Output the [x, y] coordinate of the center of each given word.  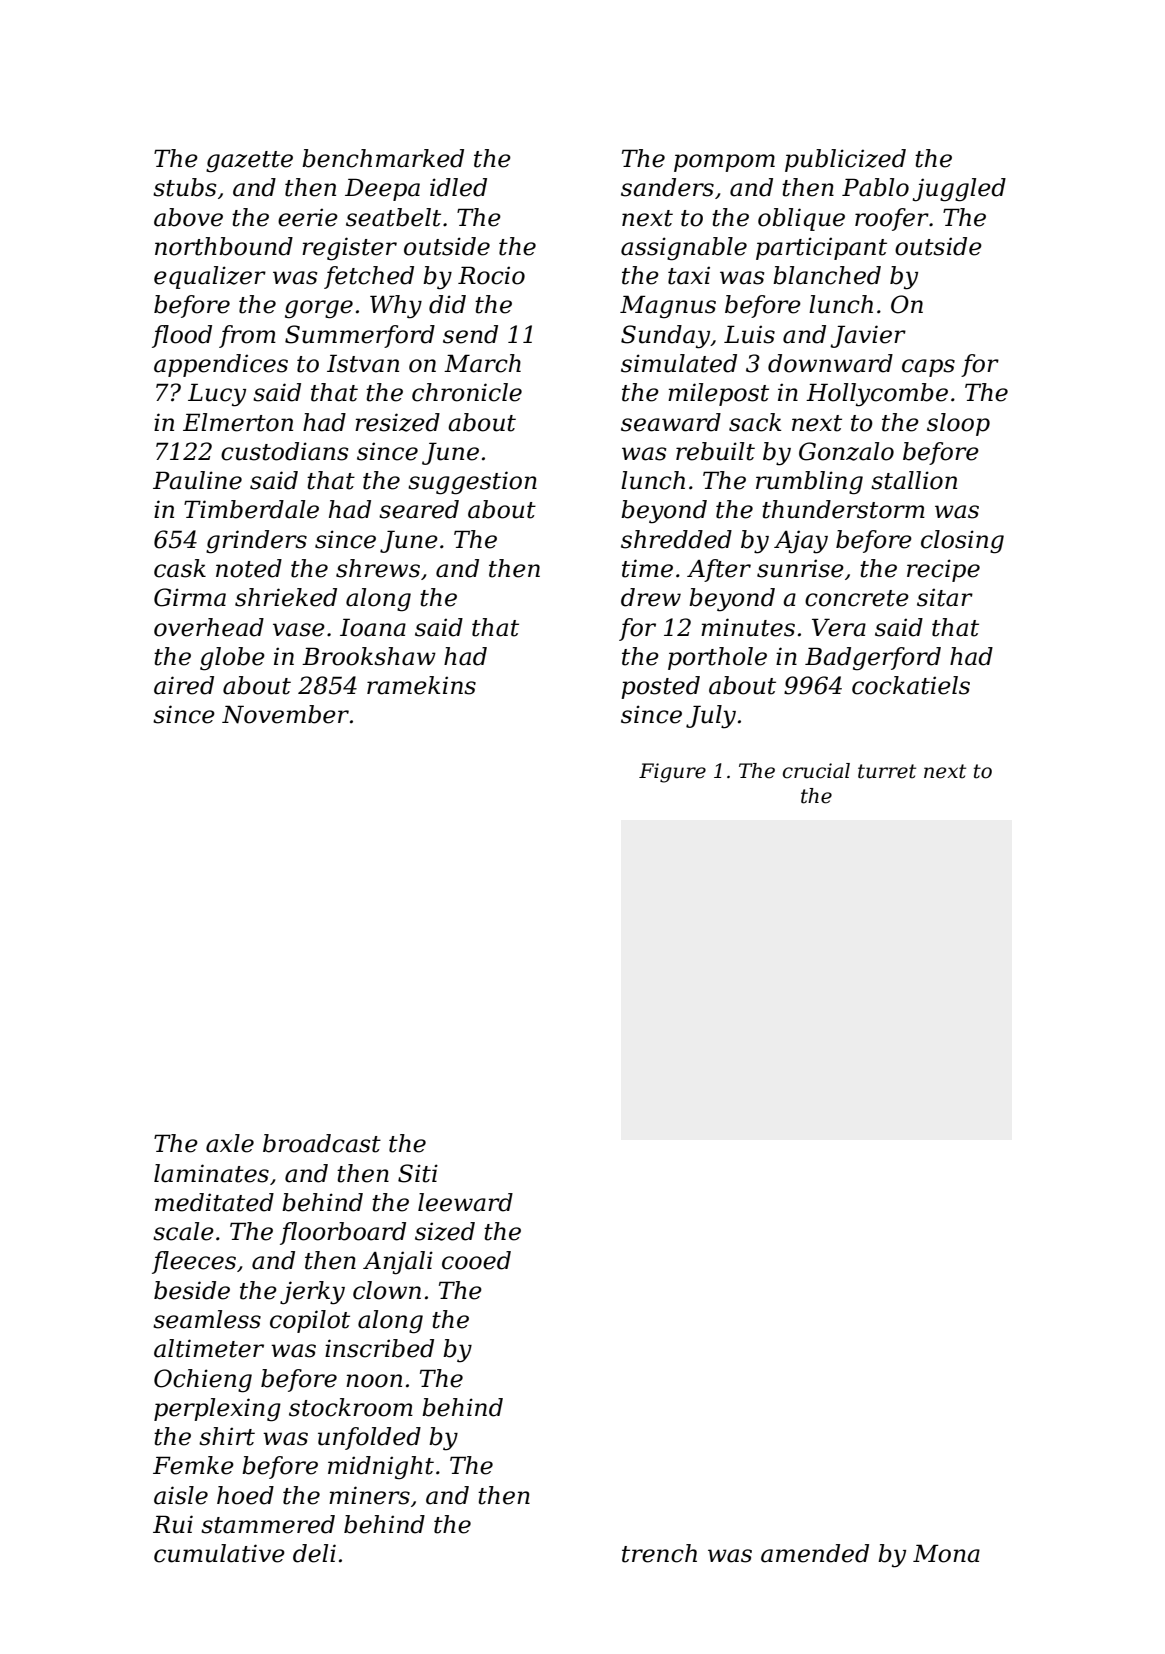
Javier [868, 336]
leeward [465, 1202]
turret [887, 771]
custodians [284, 451]
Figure [672, 773]
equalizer [210, 277]
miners [369, 1495]
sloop [958, 424]
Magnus [668, 306]
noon [374, 1381]
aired [184, 685]
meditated [214, 1202]
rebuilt [715, 451]
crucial [816, 771]
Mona [946, 1553]
